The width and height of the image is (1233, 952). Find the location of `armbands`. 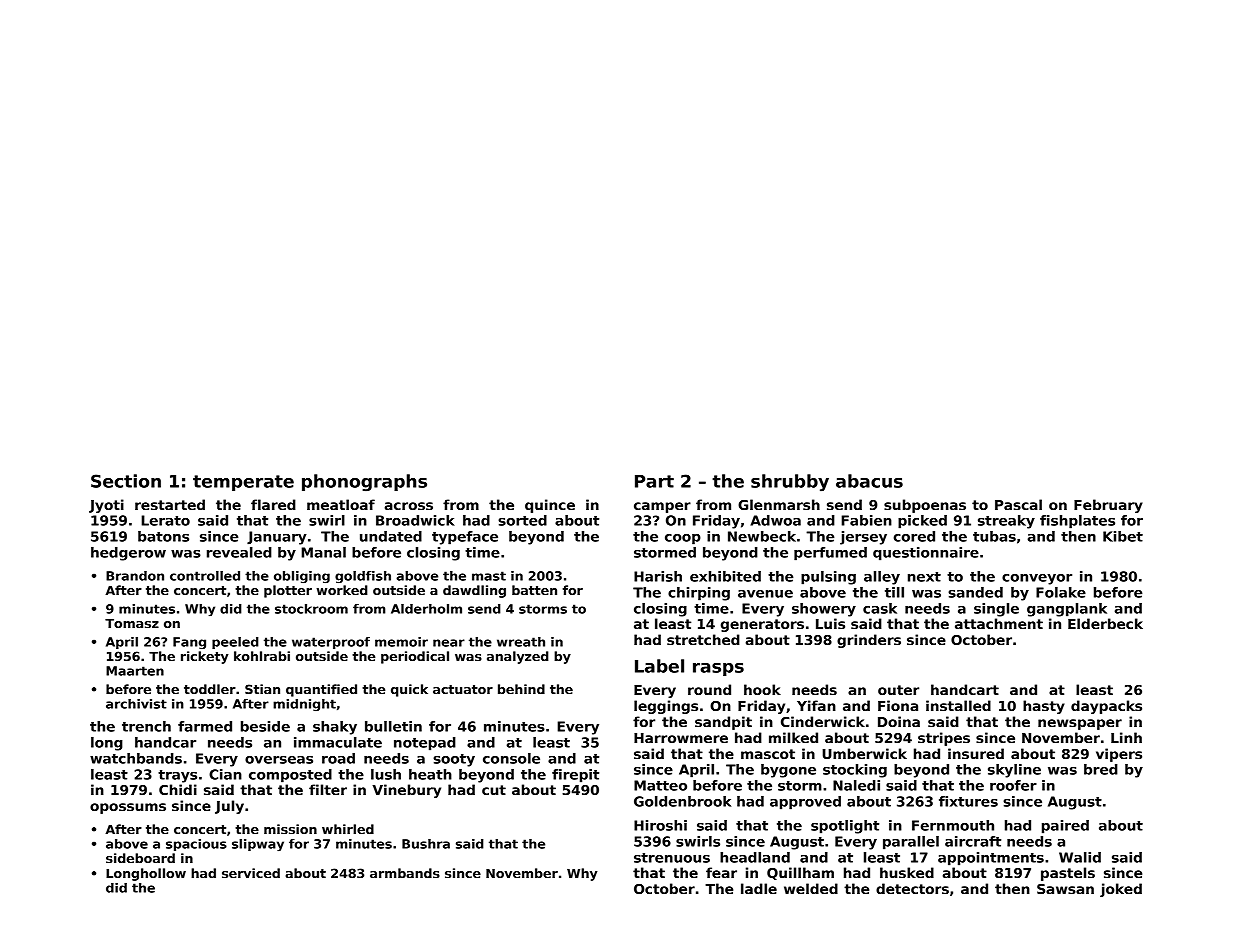

armbands is located at coordinates (405, 873).
